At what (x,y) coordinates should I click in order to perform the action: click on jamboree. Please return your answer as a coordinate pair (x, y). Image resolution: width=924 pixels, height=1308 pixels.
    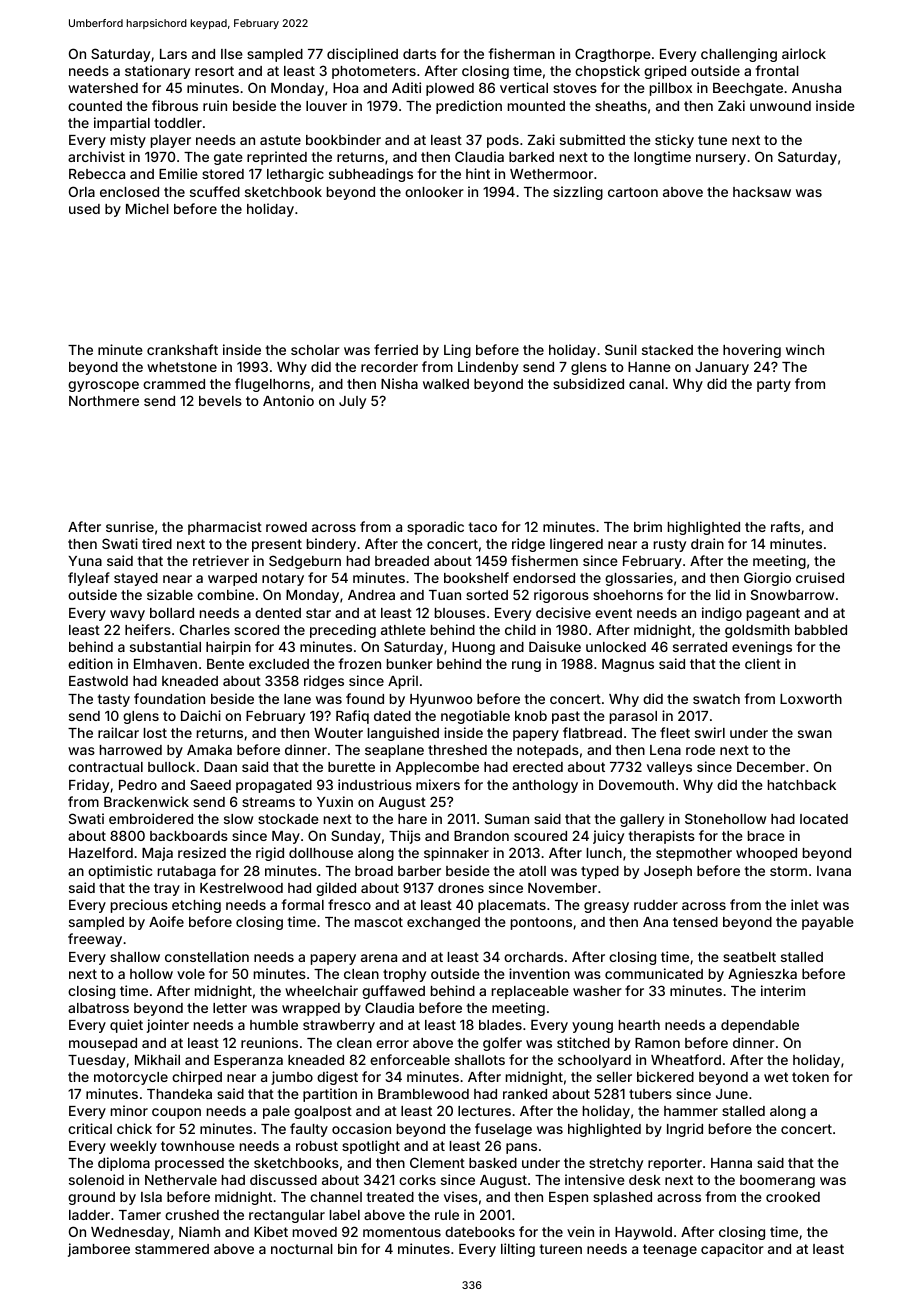
    Looking at the image, I should click on (99, 1250).
